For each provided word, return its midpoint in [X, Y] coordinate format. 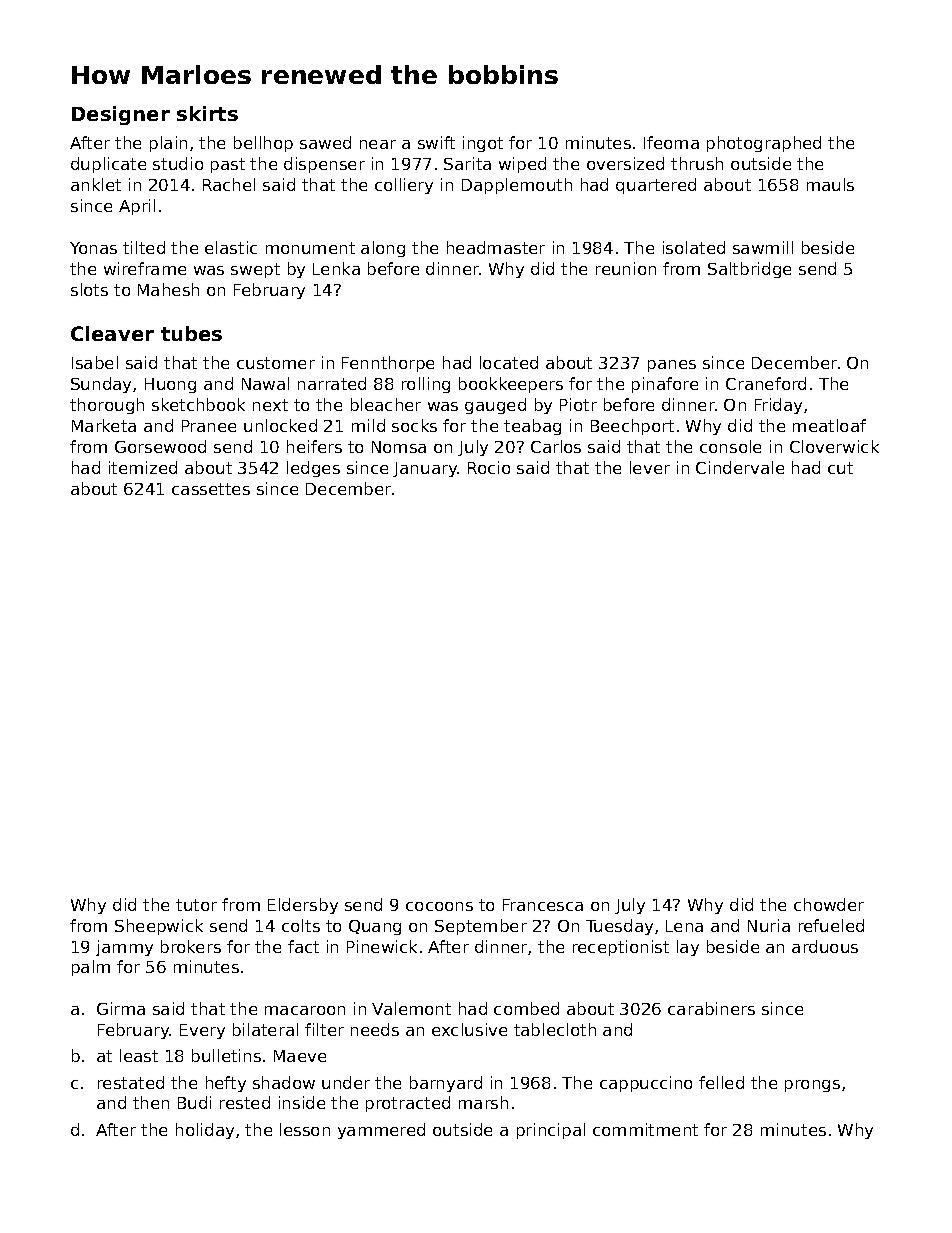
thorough [107, 406]
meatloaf [829, 425]
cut [840, 468]
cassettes [211, 489]
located [509, 362]
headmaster [496, 247]
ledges [313, 469]
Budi [194, 1102]
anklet [96, 184]
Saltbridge [749, 270]
